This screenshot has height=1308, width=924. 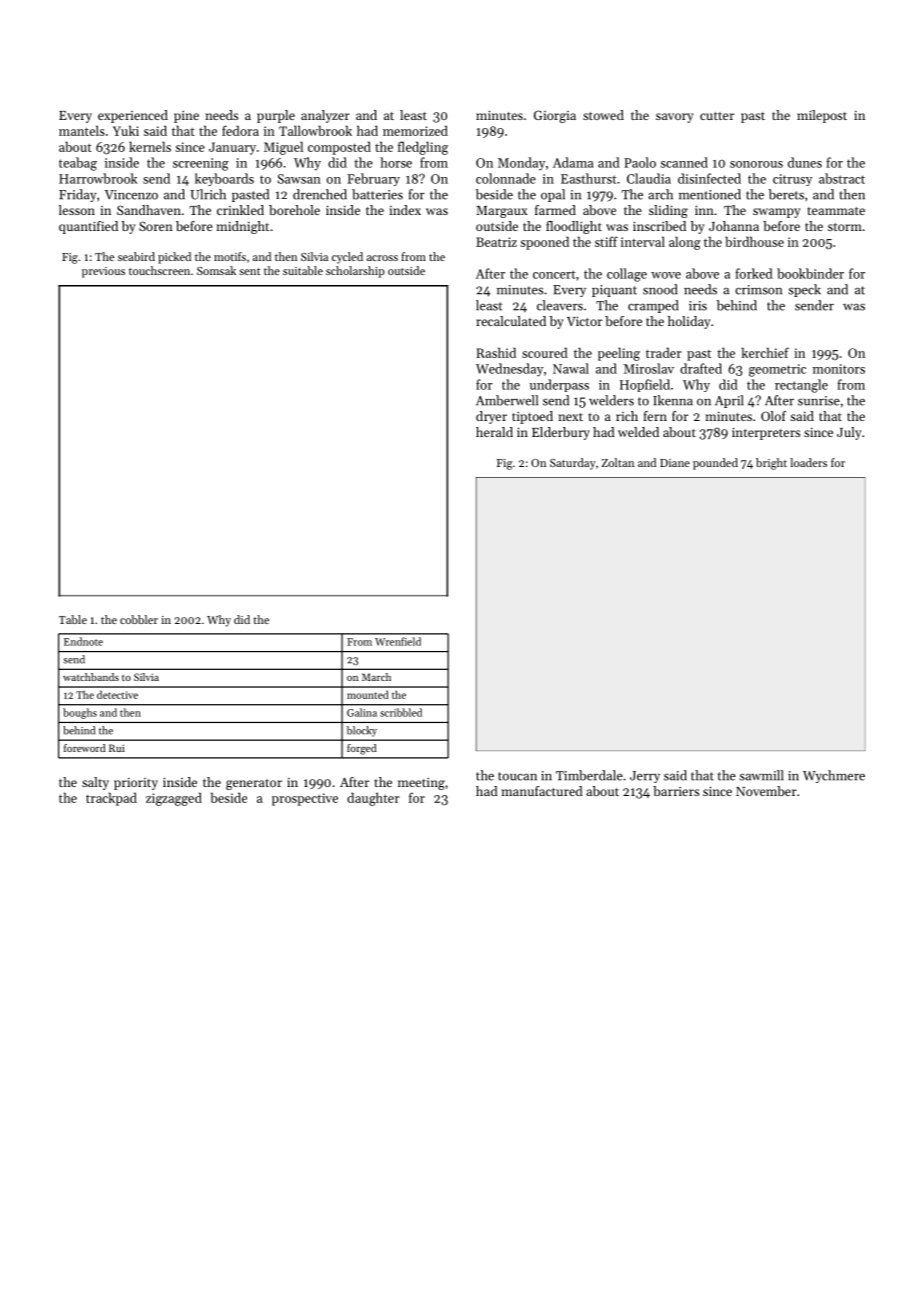 What do you see at coordinates (808, 462) in the screenshot?
I see `loaders` at bounding box center [808, 462].
